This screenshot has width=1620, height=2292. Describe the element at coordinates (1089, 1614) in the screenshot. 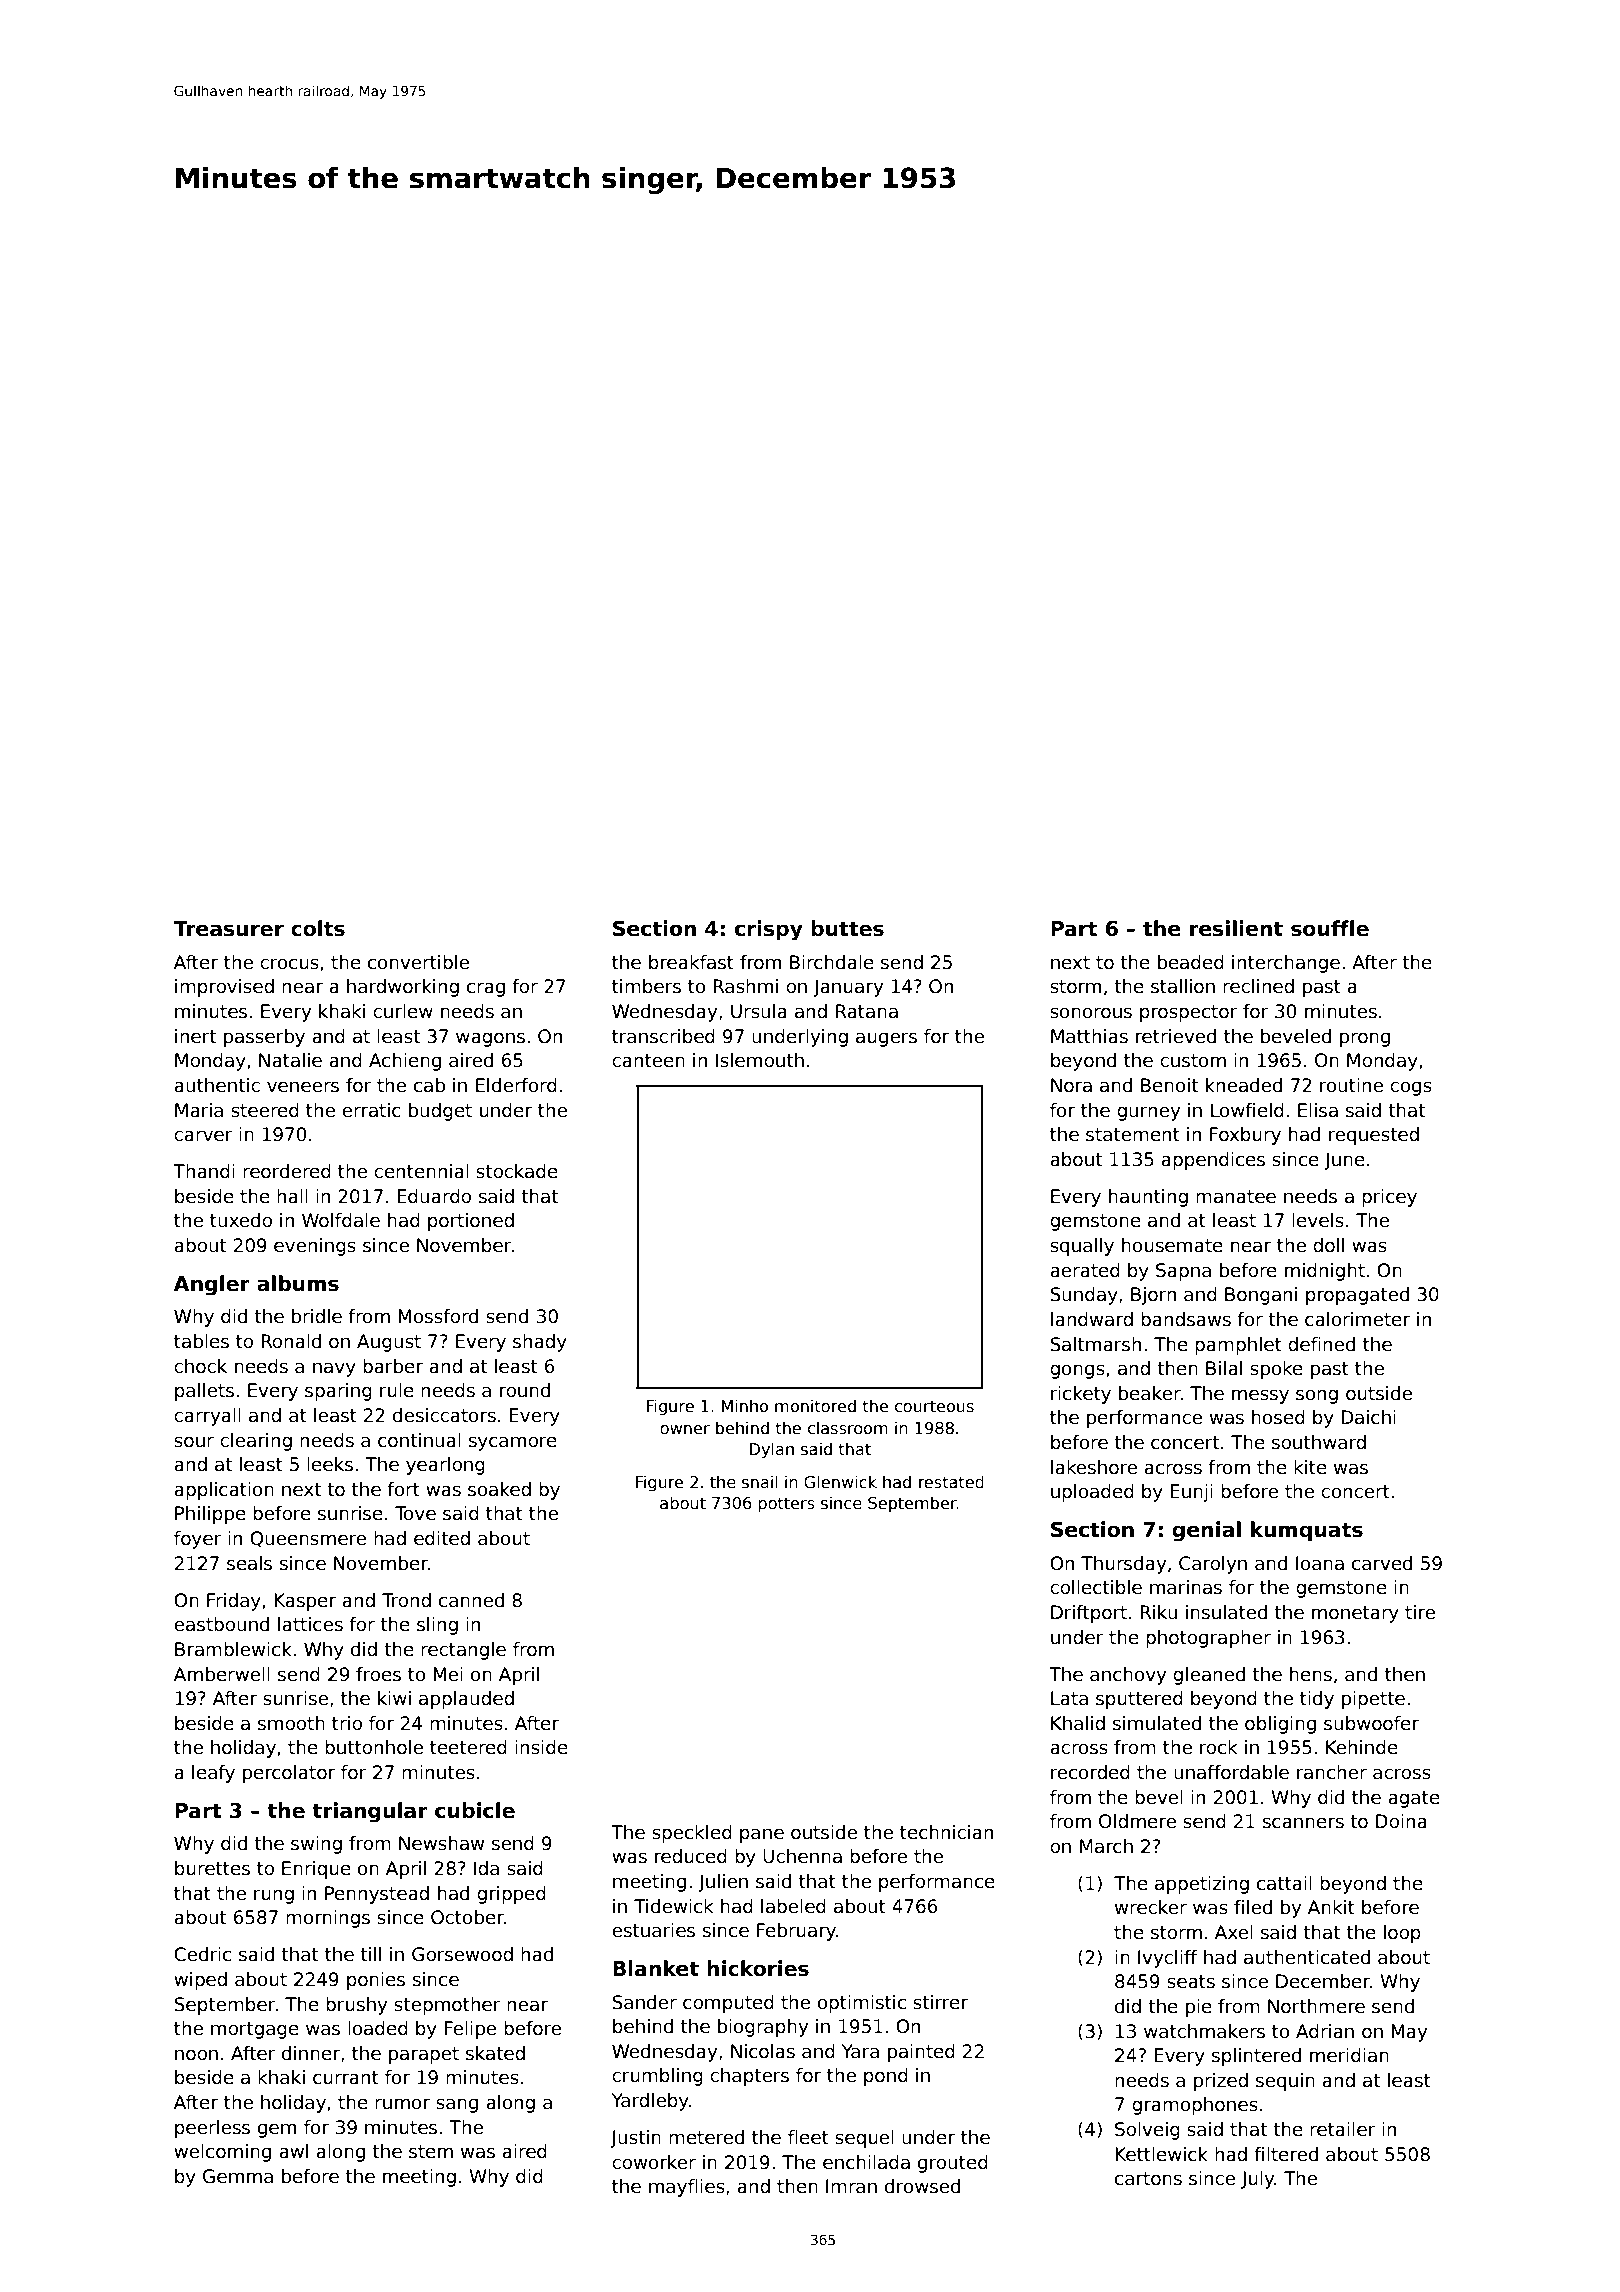

I see `Driftport` at that location.
